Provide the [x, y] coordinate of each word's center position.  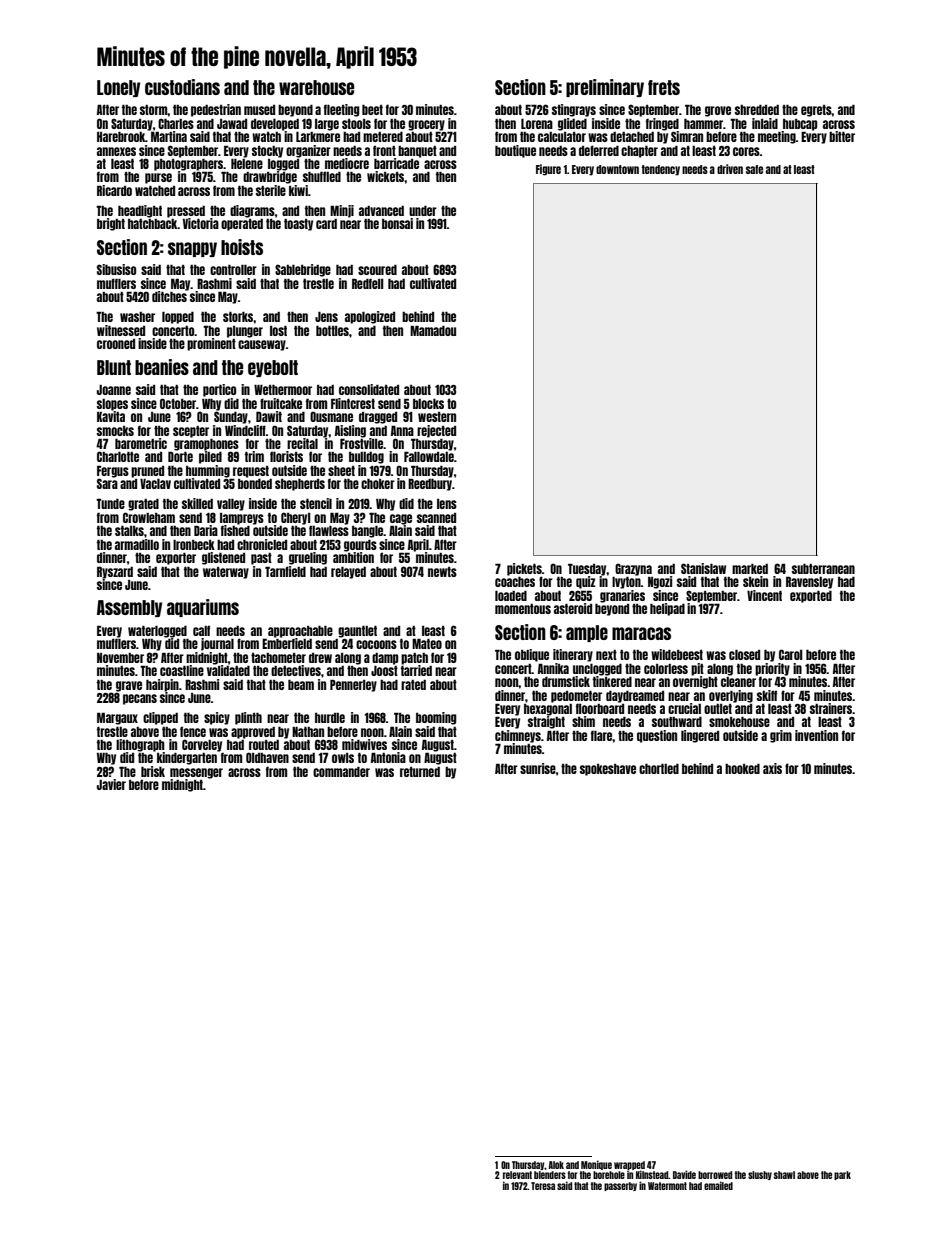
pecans [140, 699]
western [437, 417]
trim [254, 456]
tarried [416, 670]
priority [772, 669]
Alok [556, 1165]
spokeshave [608, 770]
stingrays [574, 110]
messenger [196, 773]
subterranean [823, 569]
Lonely [118, 88]
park [842, 1175]
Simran [687, 136]
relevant [517, 1175]
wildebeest [677, 654]
